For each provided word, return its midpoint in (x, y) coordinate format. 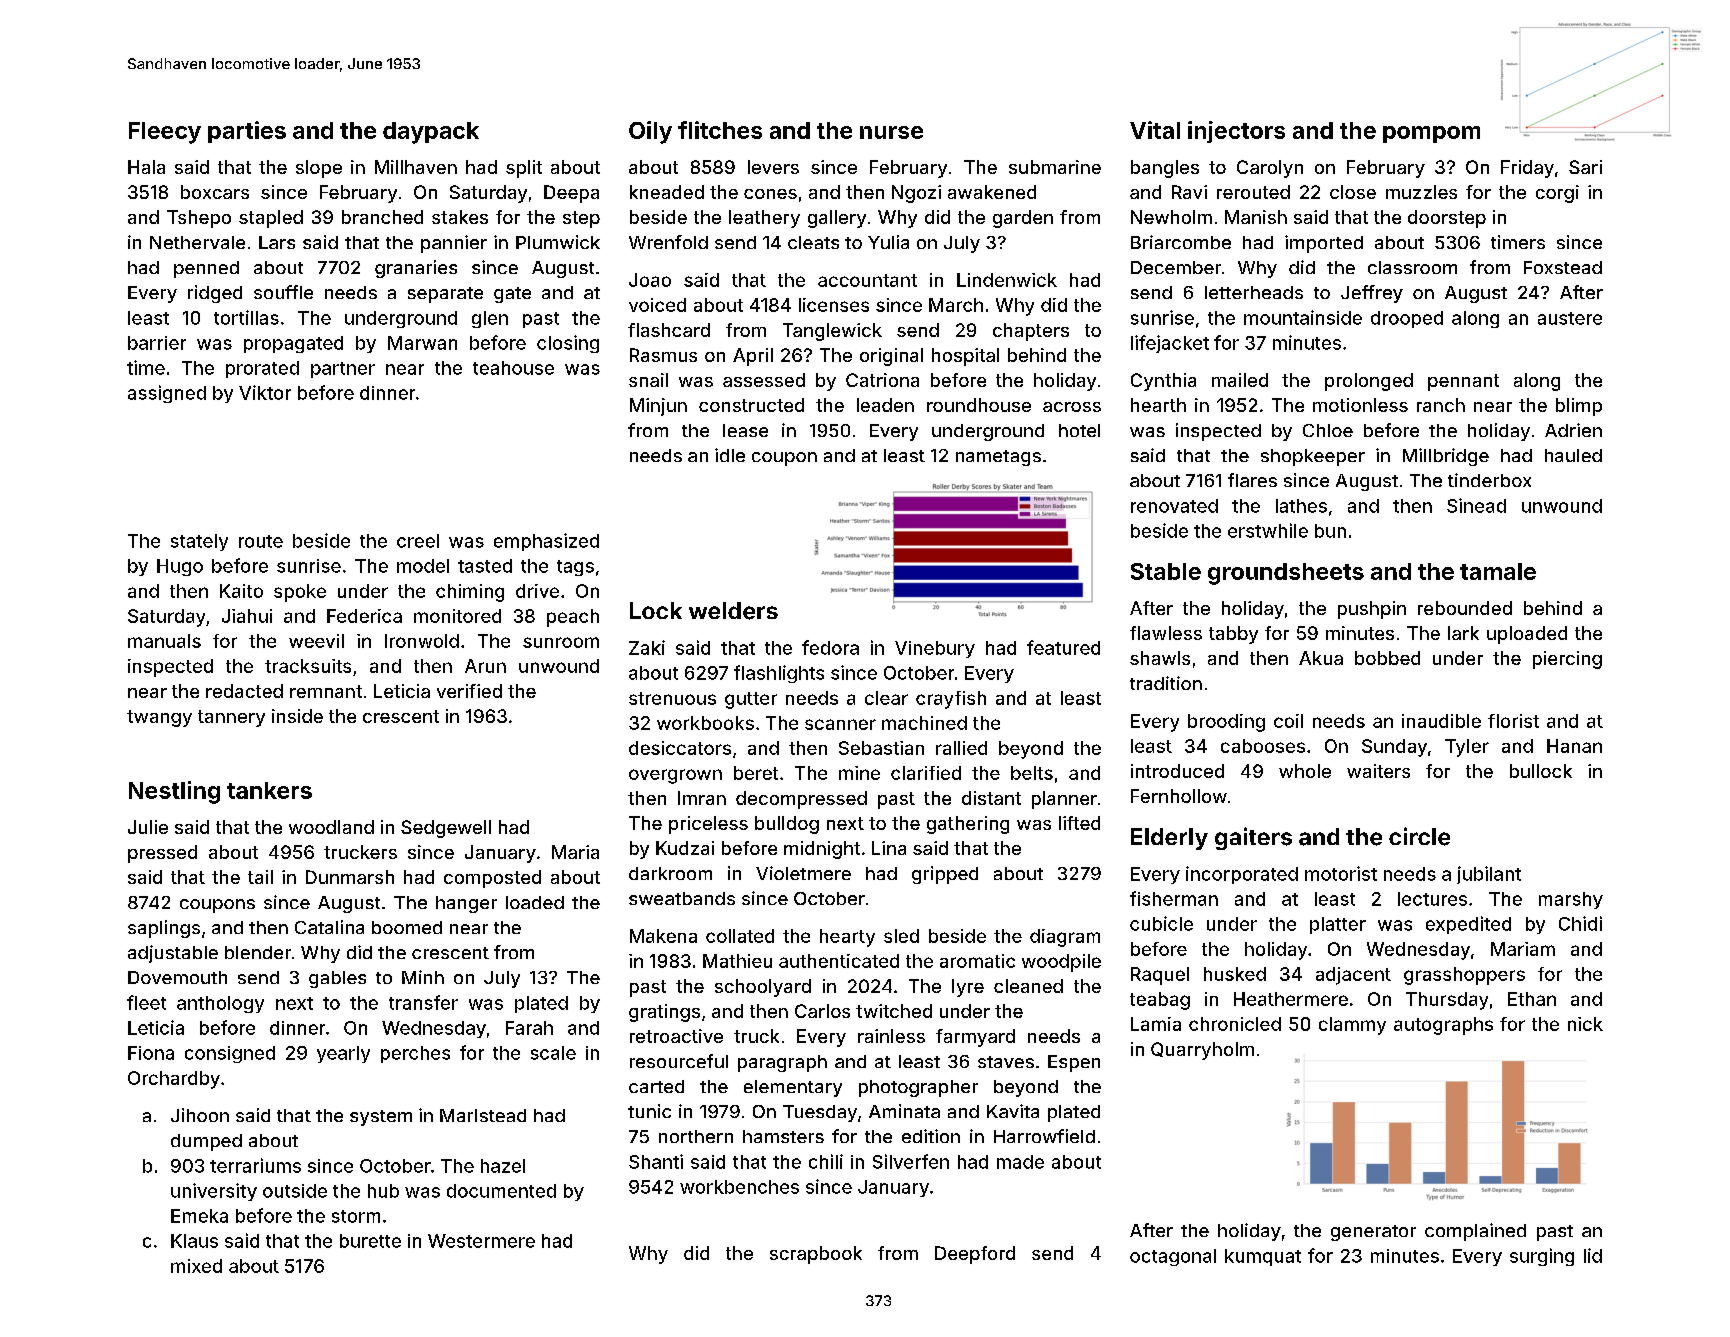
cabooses (1263, 746)
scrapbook (816, 1255)
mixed (196, 1266)
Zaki (647, 647)
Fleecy (165, 133)
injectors (1236, 132)
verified (469, 691)
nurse (891, 132)
